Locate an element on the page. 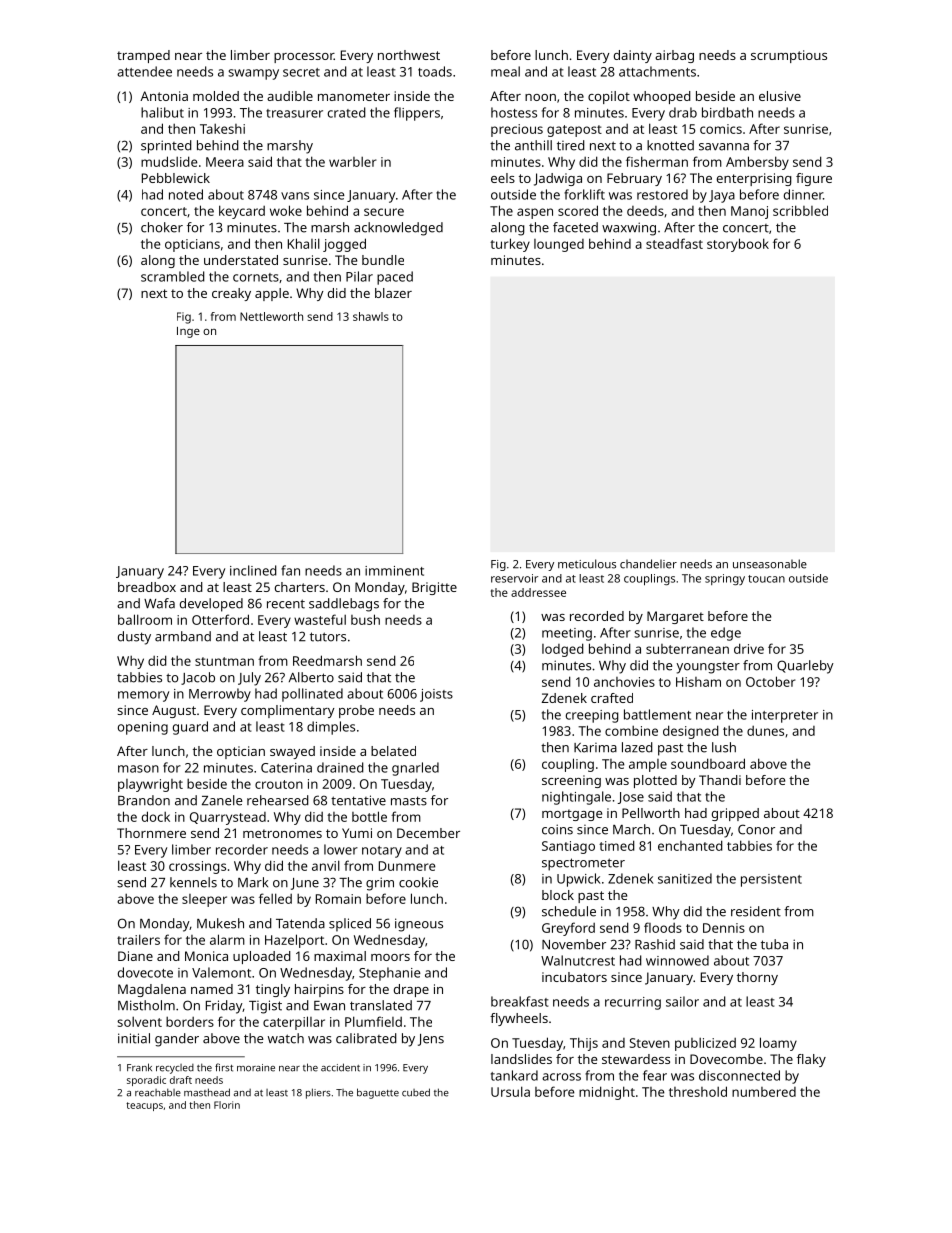 The image size is (952, 1233). Quarleby is located at coordinates (805, 667).
